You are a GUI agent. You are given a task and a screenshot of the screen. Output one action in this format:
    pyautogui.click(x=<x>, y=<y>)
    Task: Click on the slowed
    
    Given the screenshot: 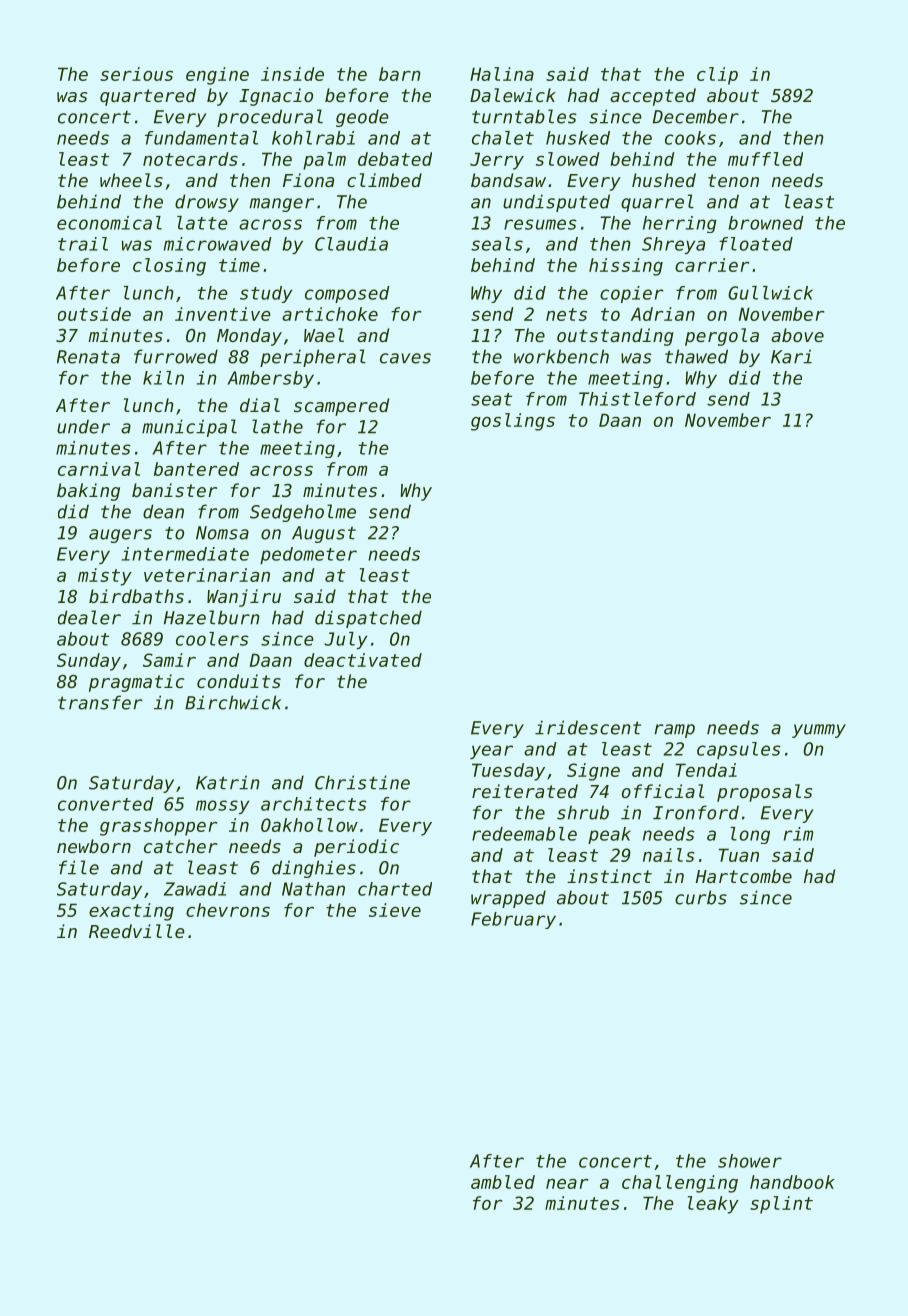 What is the action you would take?
    pyautogui.click(x=568, y=159)
